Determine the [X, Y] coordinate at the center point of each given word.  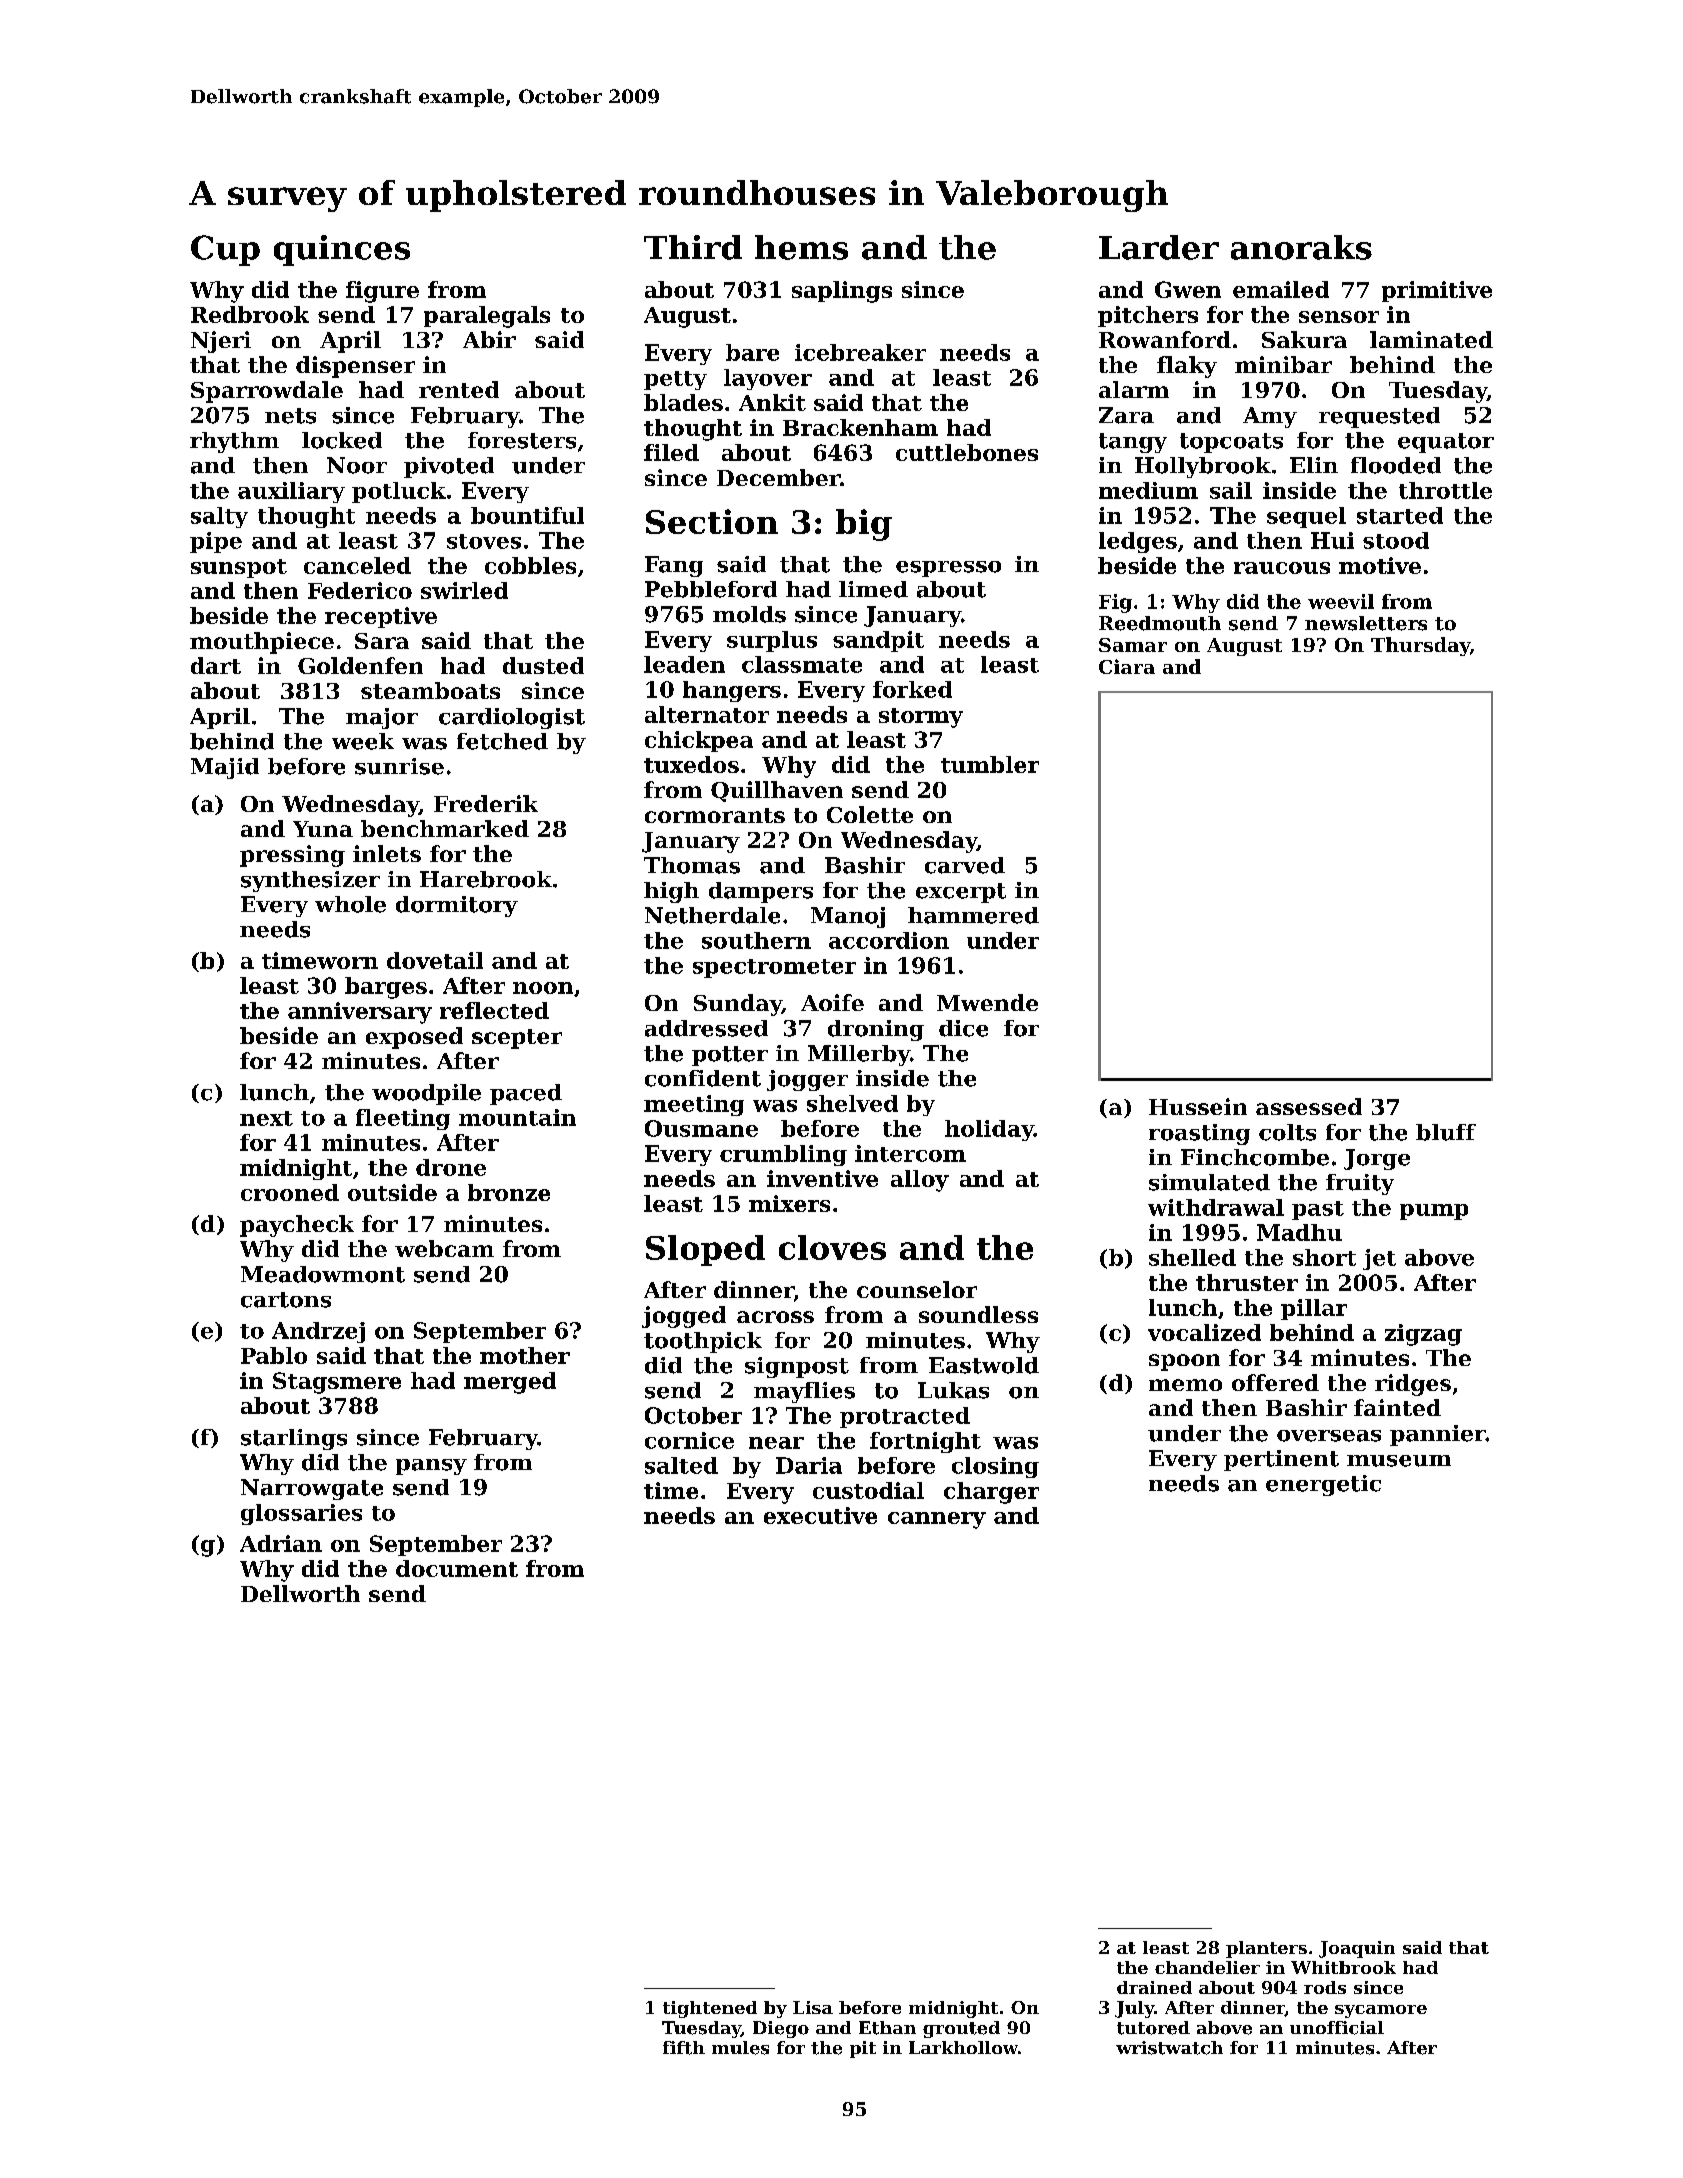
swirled [464, 590]
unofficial [1337, 2028]
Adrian [281, 1543]
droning [876, 1030]
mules [740, 2048]
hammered [973, 915]
